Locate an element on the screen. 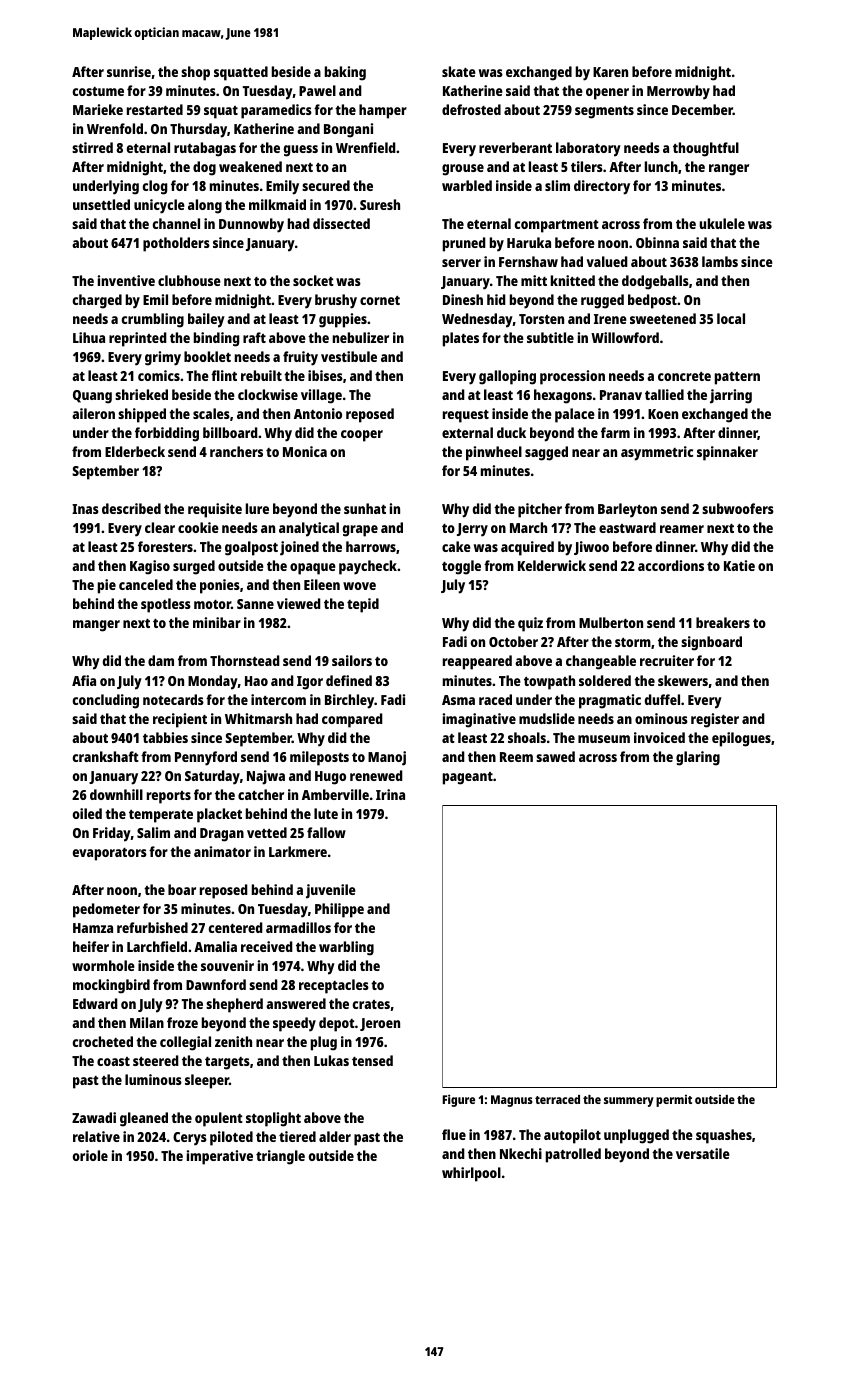 This screenshot has width=849, height=1400. sailors is located at coordinates (352, 660).
